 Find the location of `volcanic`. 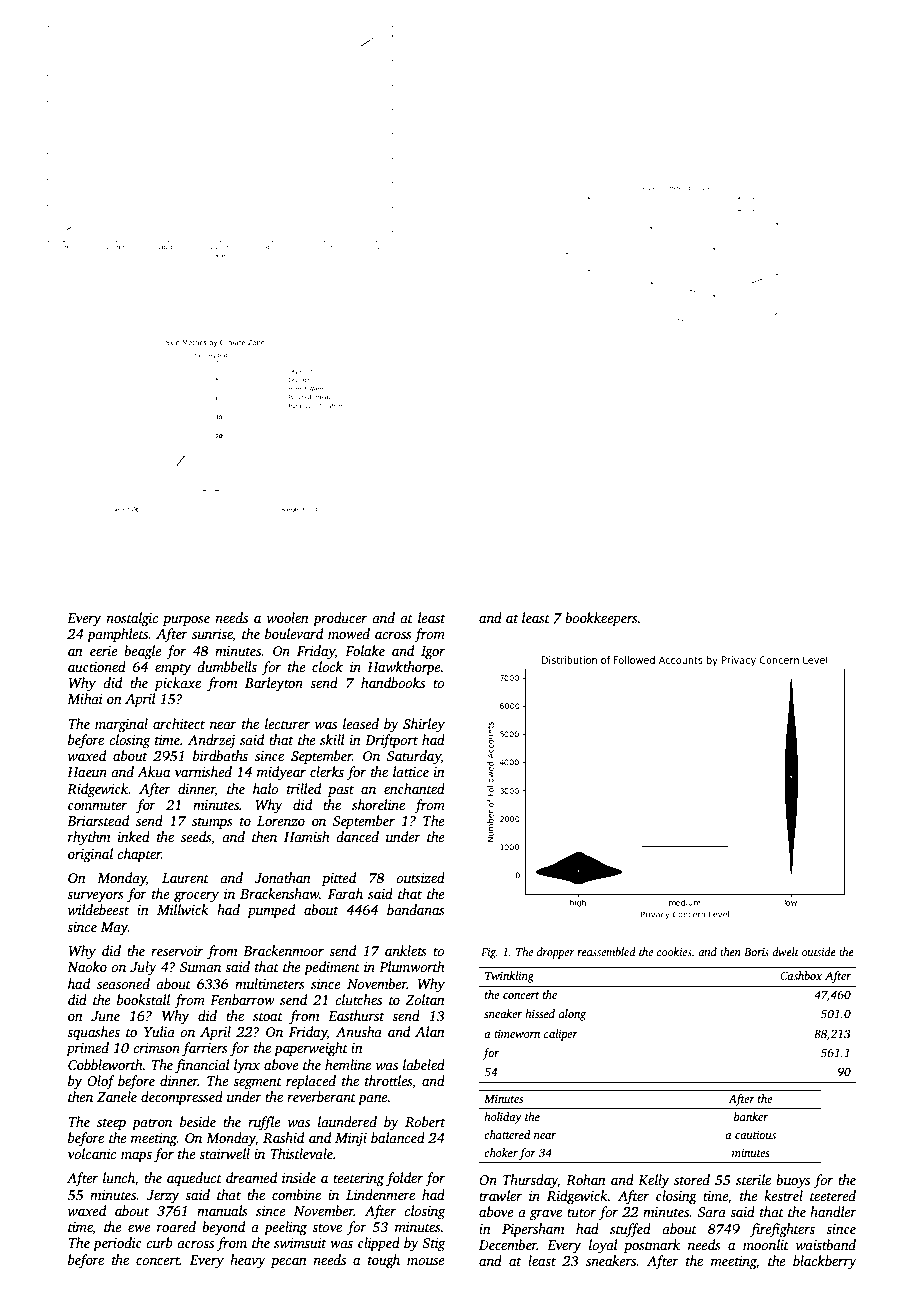

volcanic is located at coordinates (92, 1153).
